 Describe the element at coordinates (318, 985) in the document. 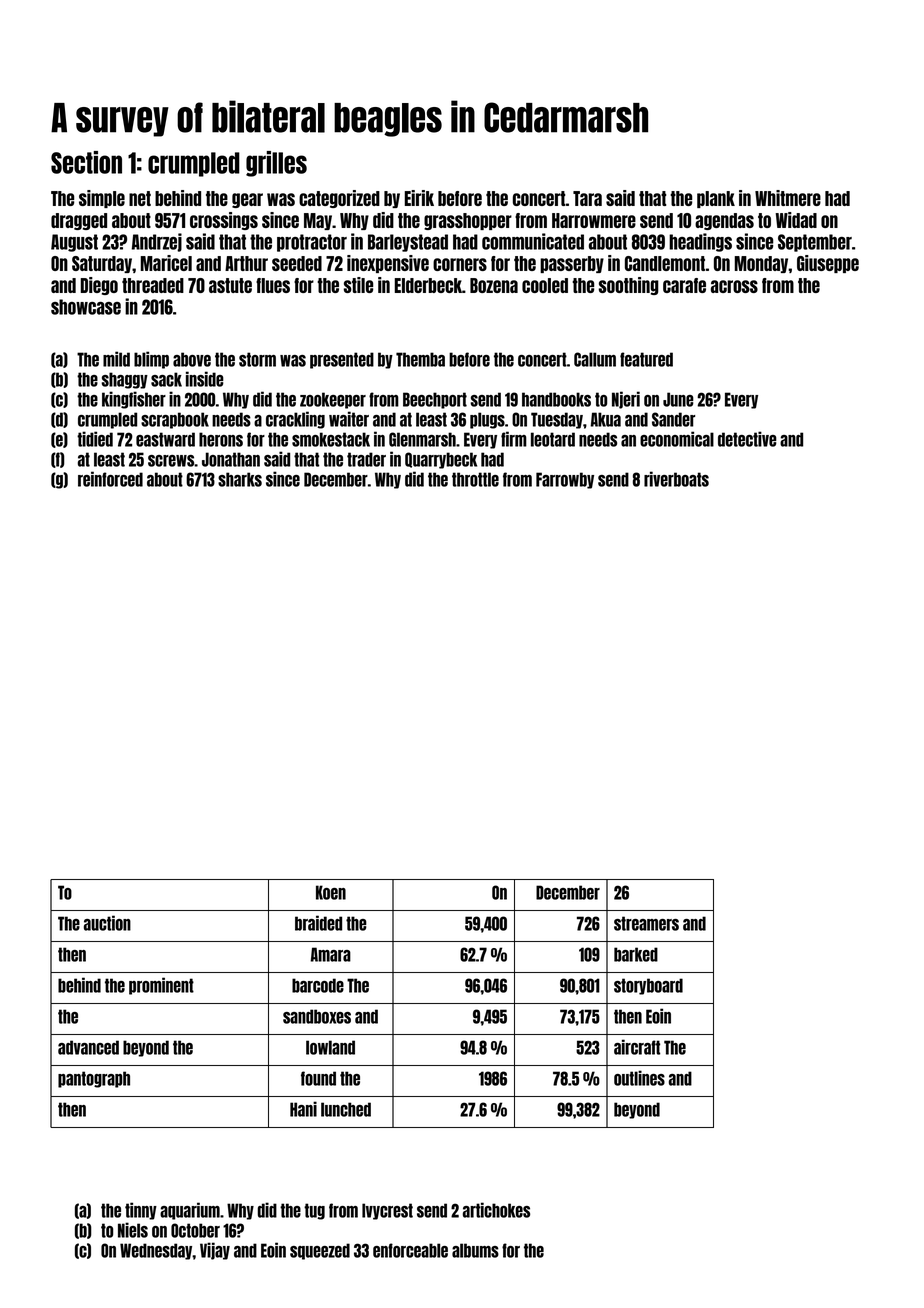

I see `barcode` at that location.
